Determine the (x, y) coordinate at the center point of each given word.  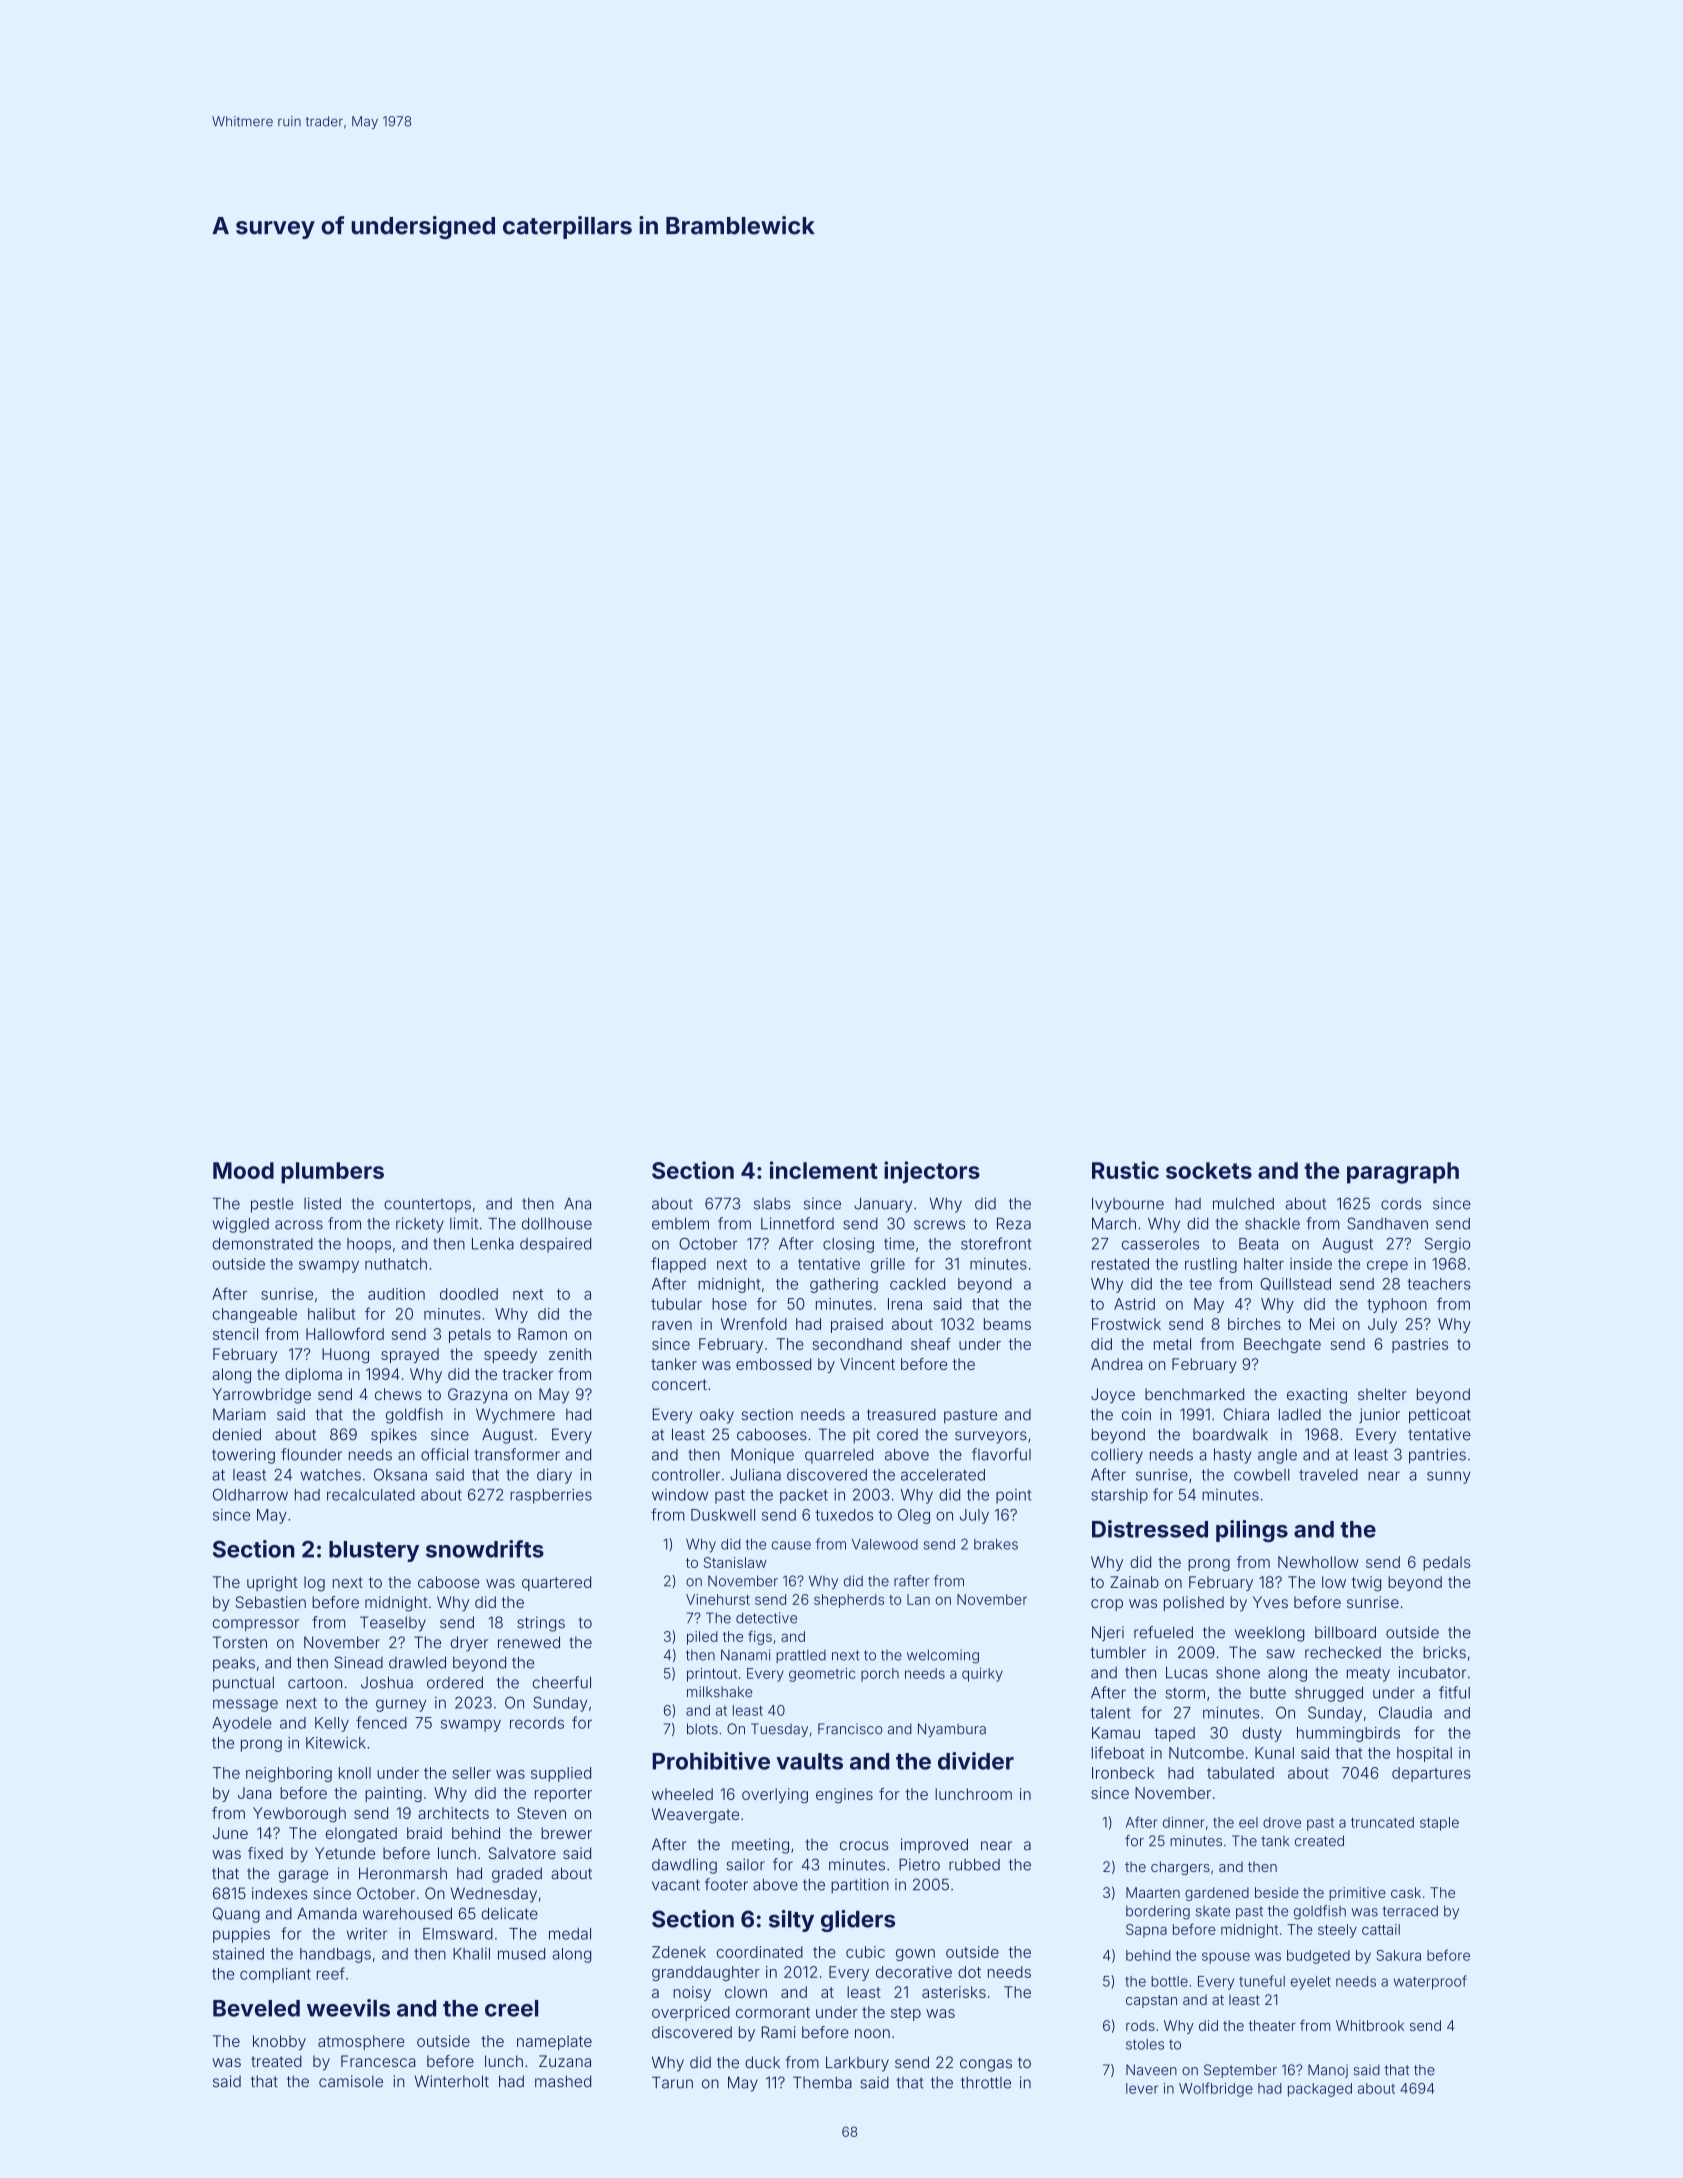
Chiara (1246, 1414)
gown (915, 1955)
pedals (1447, 1563)
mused (521, 1954)
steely (1337, 1931)
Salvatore (522, 1853)
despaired (555, 1245)
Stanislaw (735, 1562)
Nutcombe (1206, 1753)
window (680, 1495)
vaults (809, 1761)
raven (672, 1325)
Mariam (239, 1414)
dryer (469, 1644)
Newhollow (1318, 1562)
